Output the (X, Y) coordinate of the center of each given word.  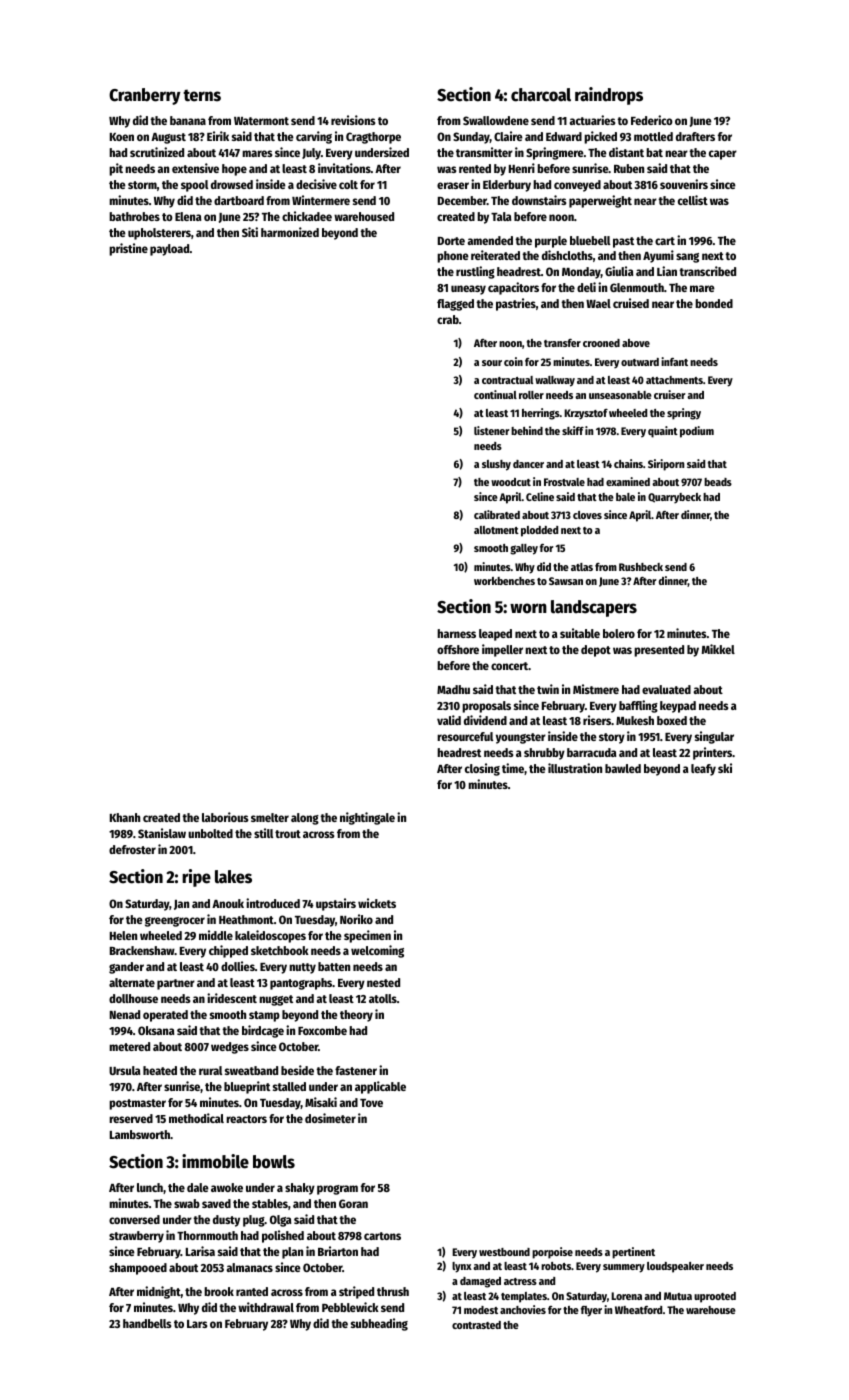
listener (492, 430)
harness (456, 633)
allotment (496, 530)
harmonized (290, 232)
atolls (383, 998)
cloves (587, 515)
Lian (667, 271)
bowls (274, 1162)
